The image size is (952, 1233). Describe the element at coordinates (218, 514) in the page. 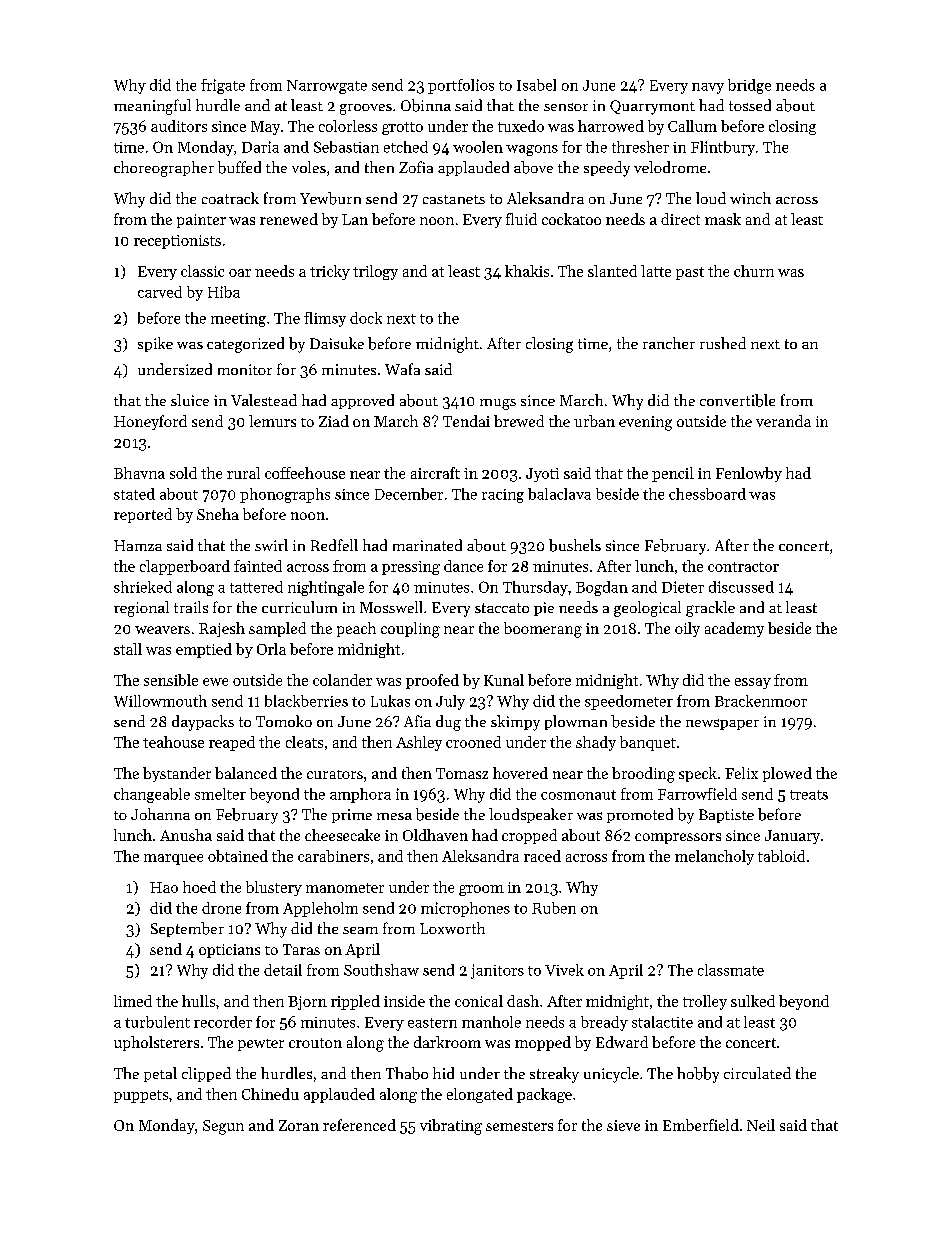

I see `Sneha` at that location.
